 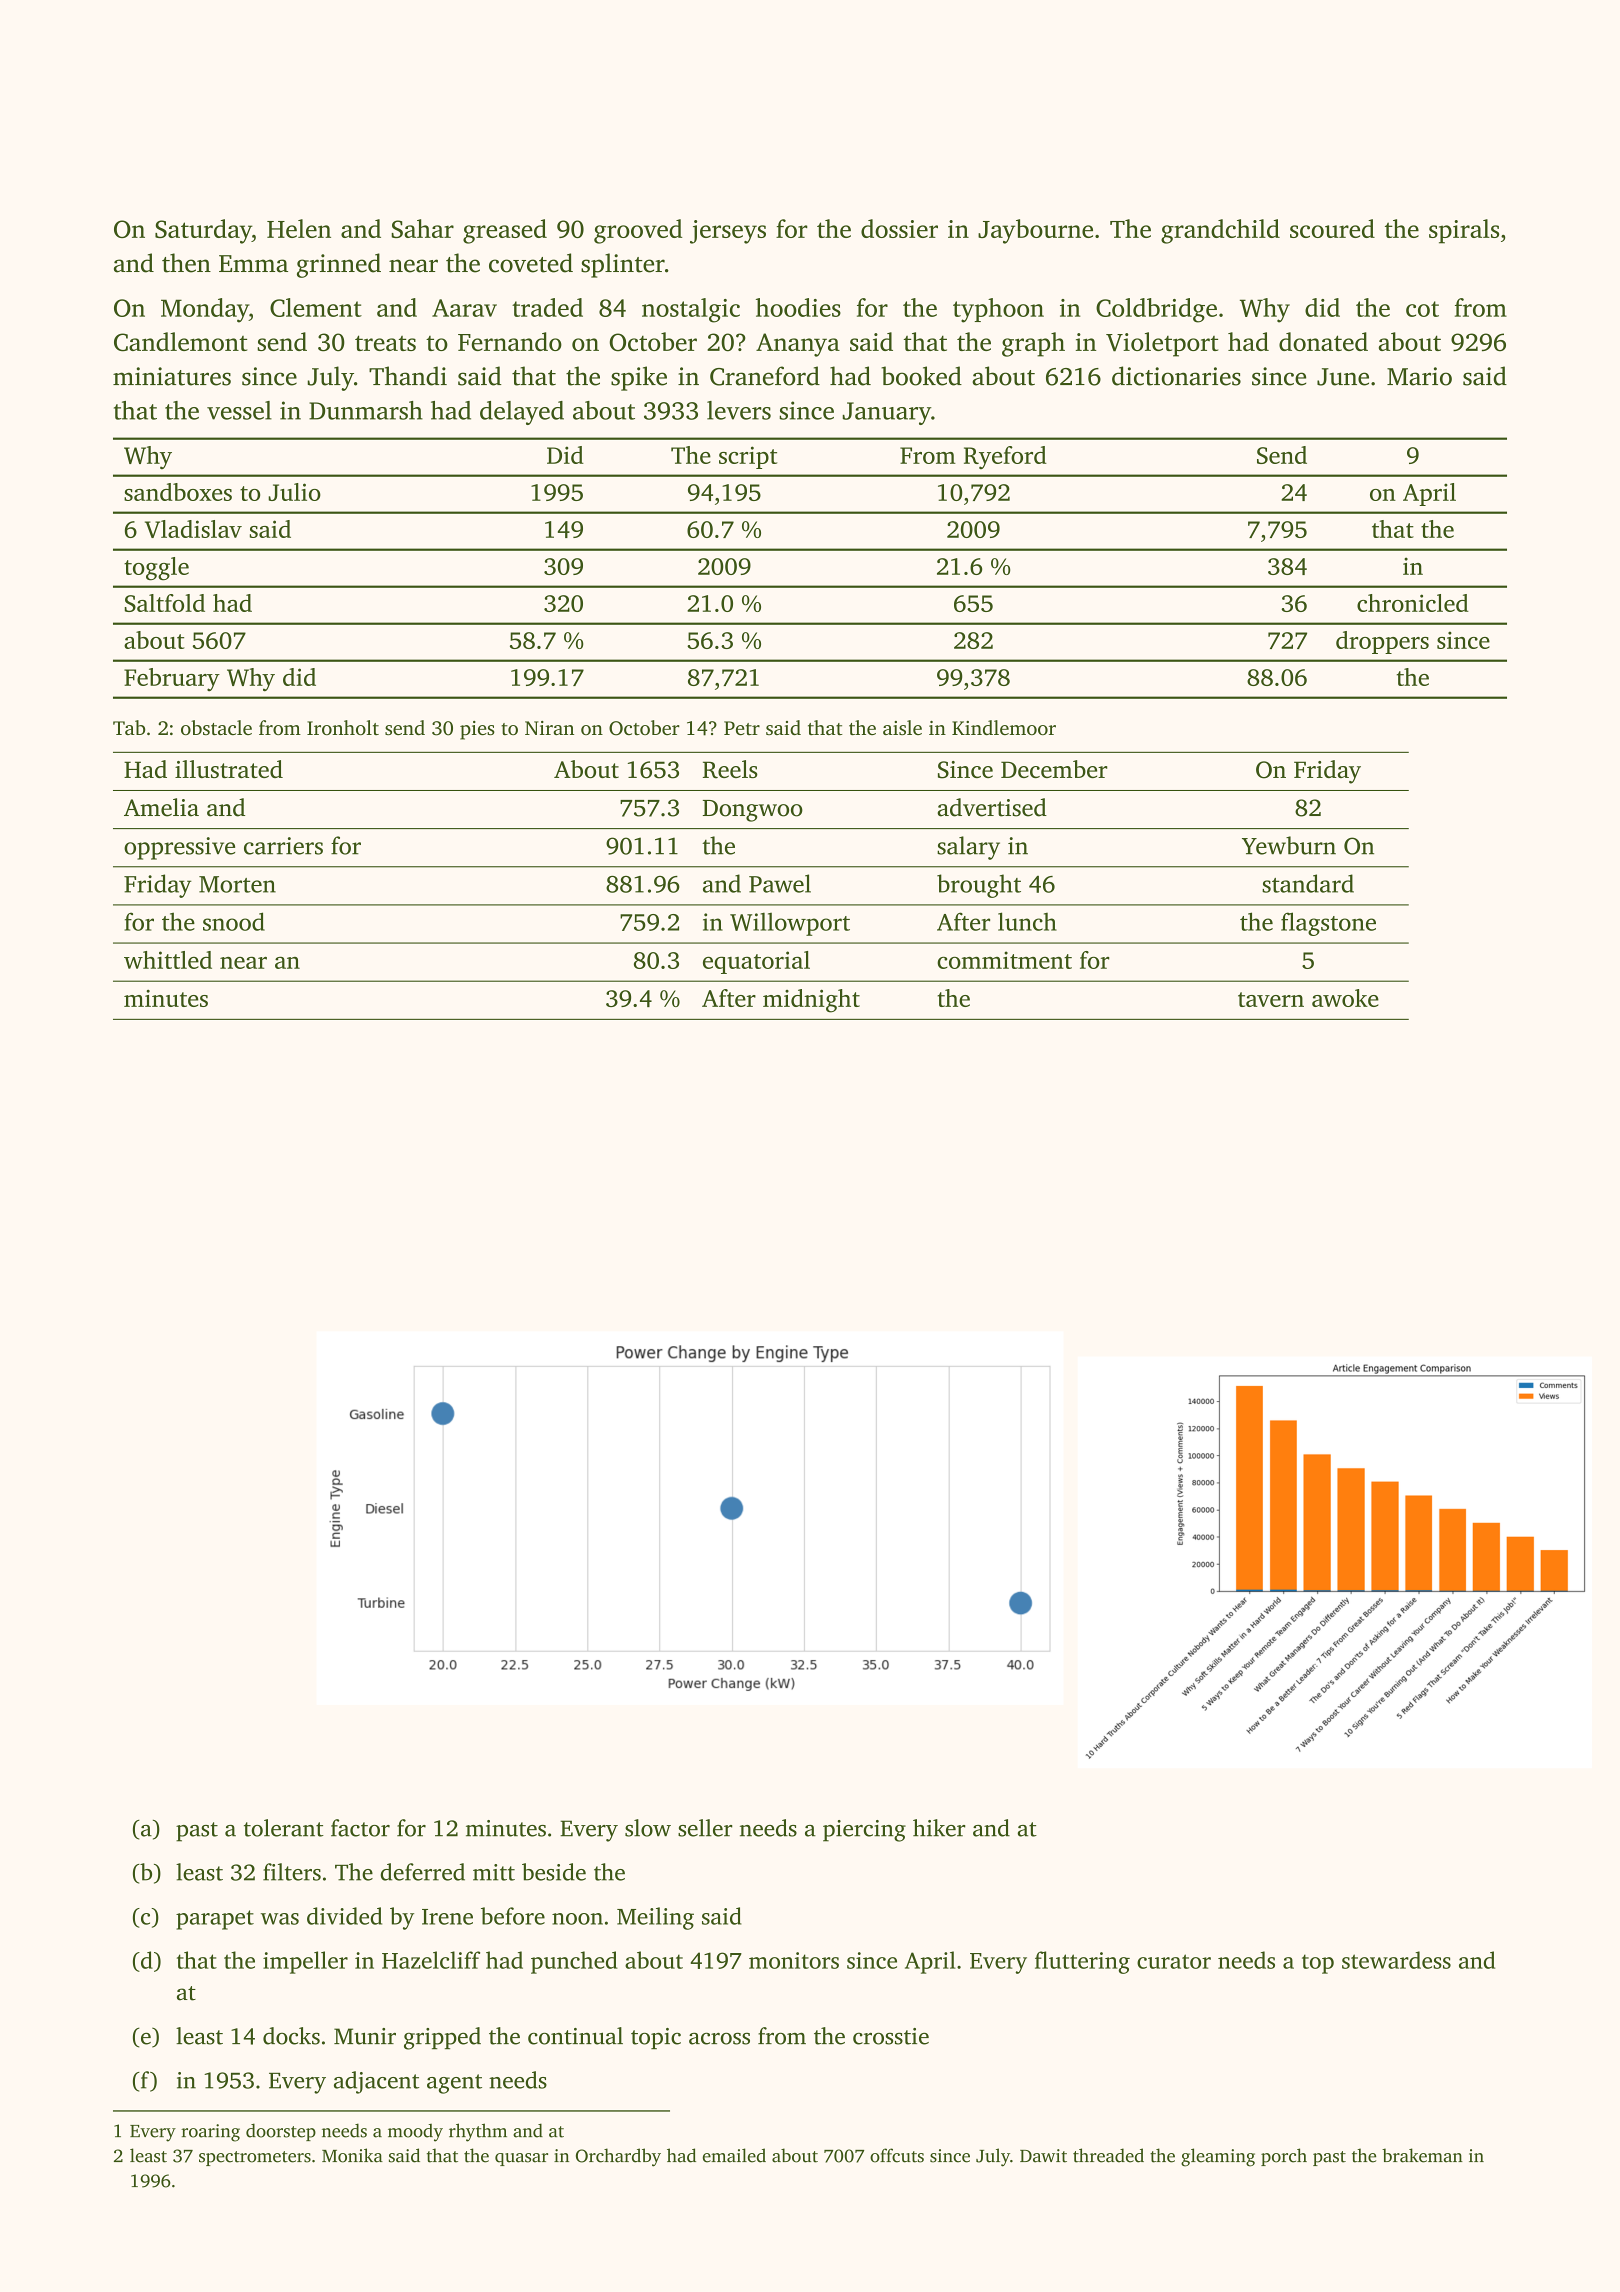 What do you see at coordinates (234, 921) in the page?
I see `snood` at bounding box center [234, 921].
